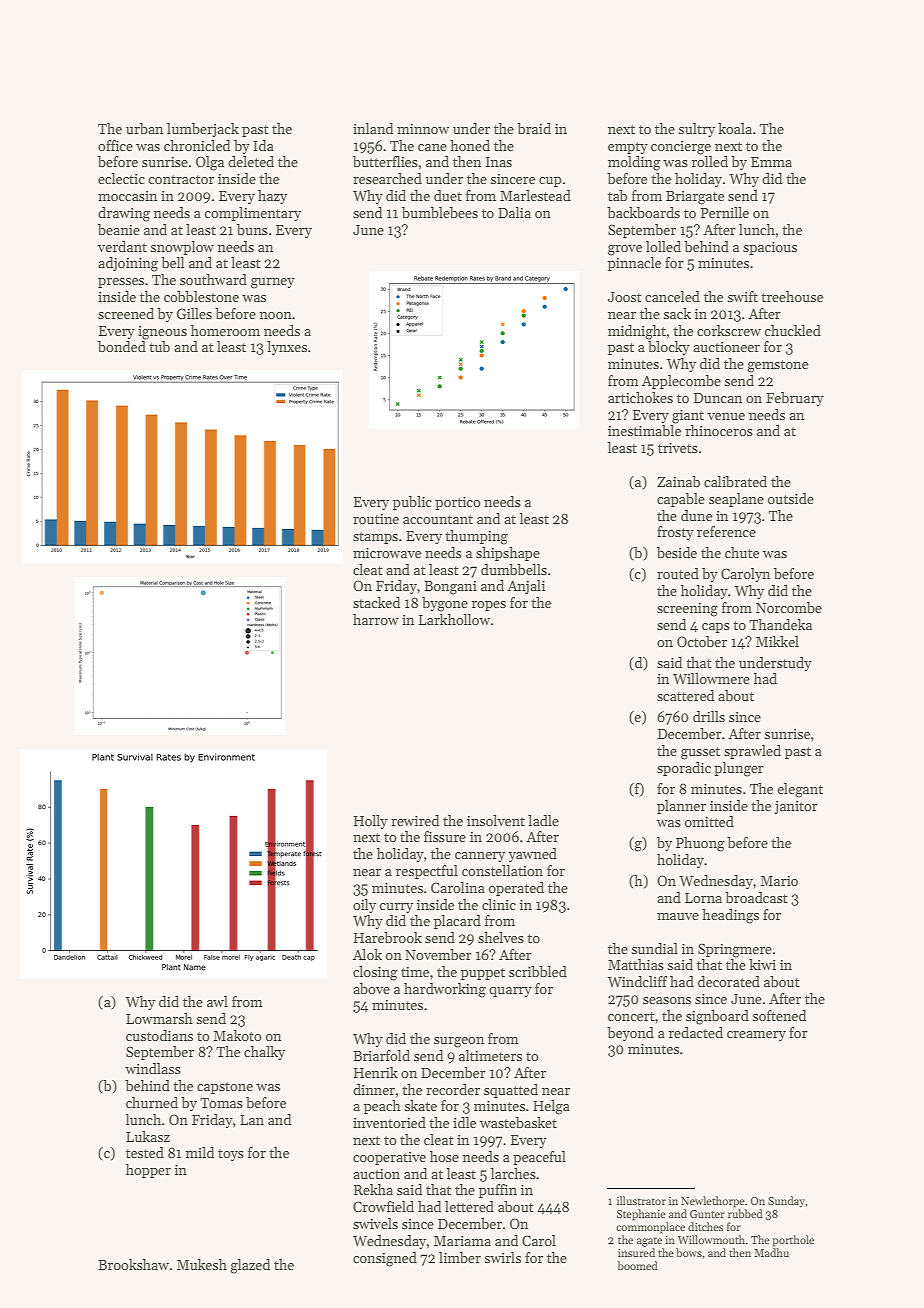 The image size is (924, 1308). I want to click on Dalia, so click(514, 212).
